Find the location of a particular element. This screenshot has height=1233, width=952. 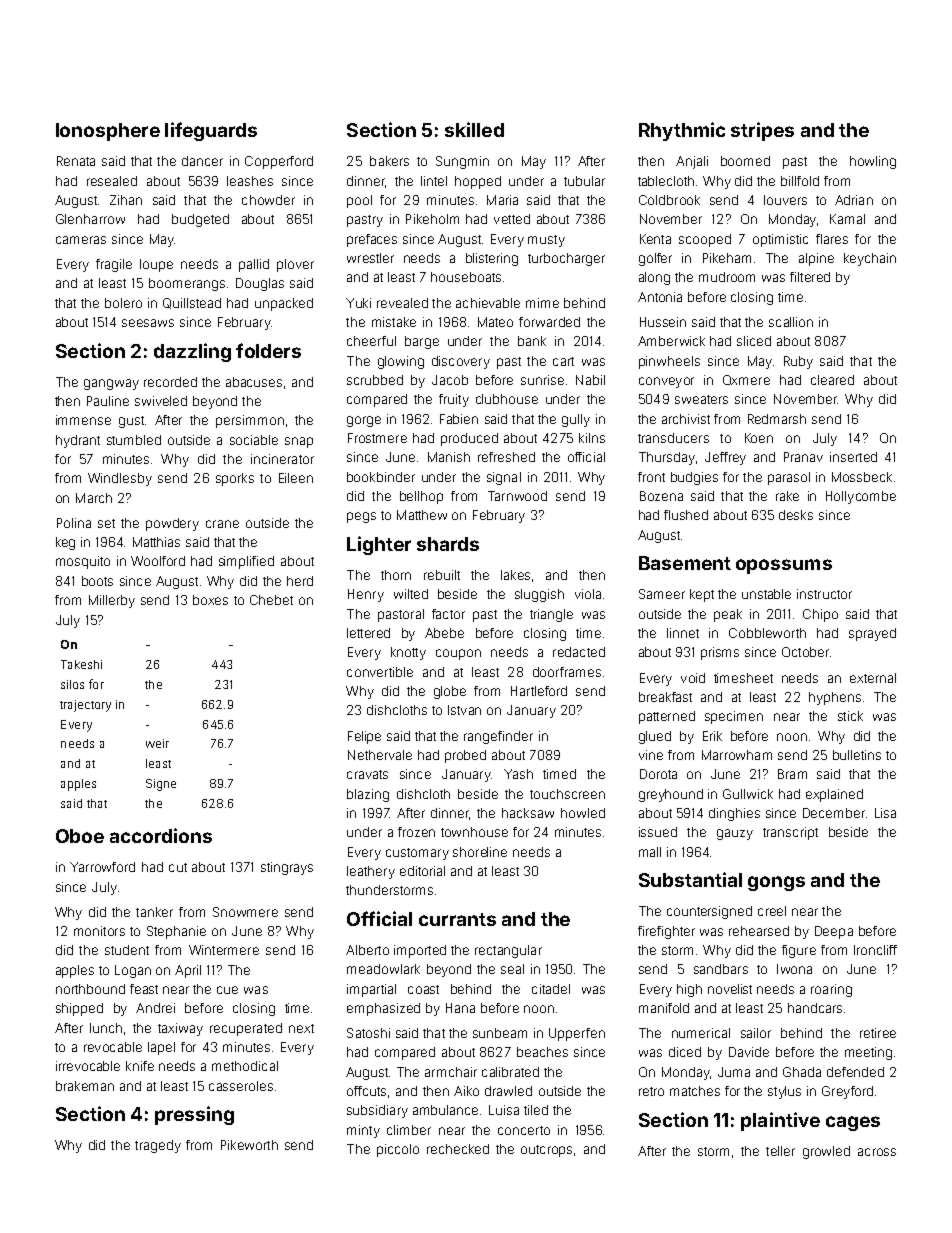

Rhythmic is located at coordinates (682, 131).
